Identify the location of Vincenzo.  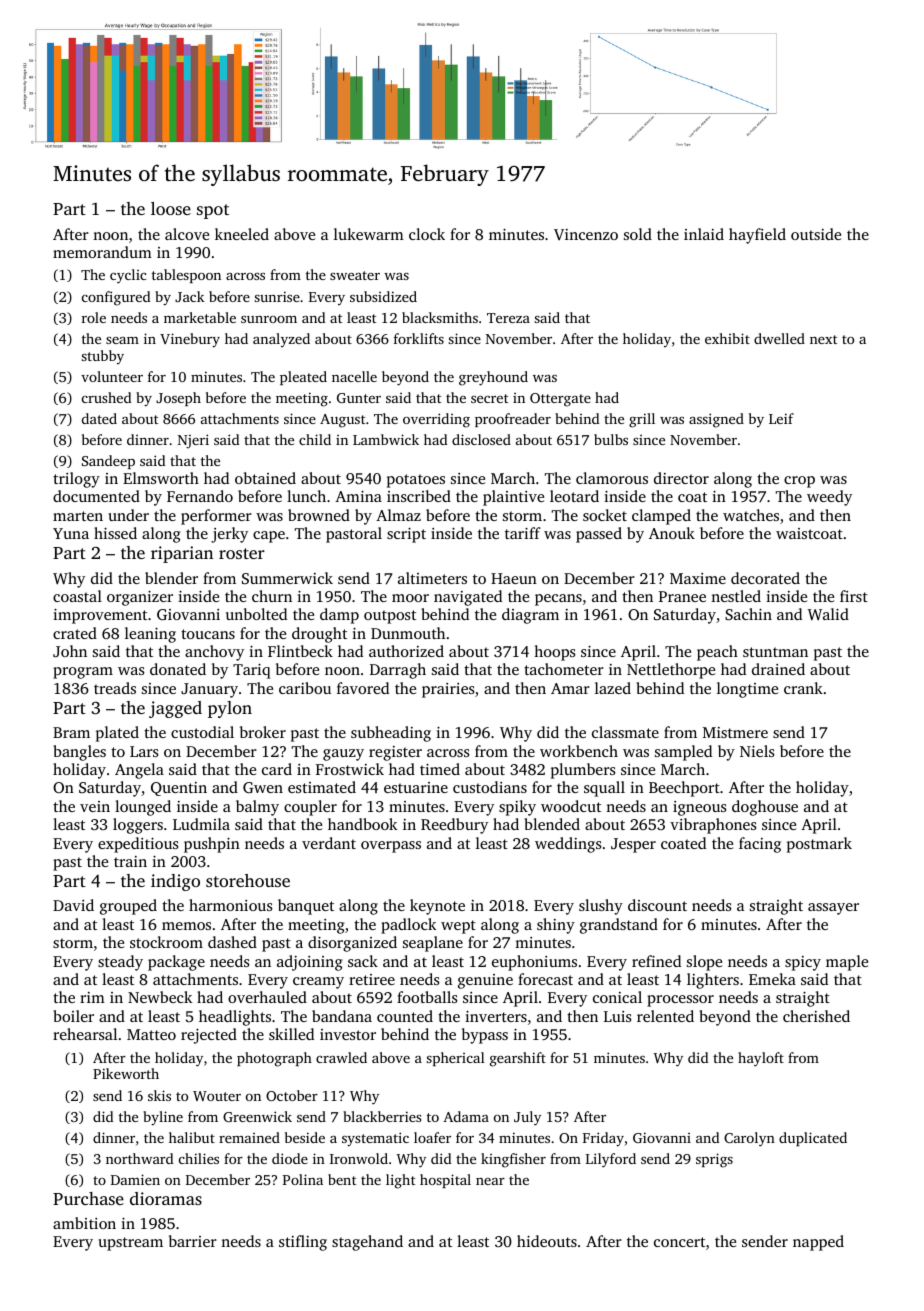
(586, 234).
